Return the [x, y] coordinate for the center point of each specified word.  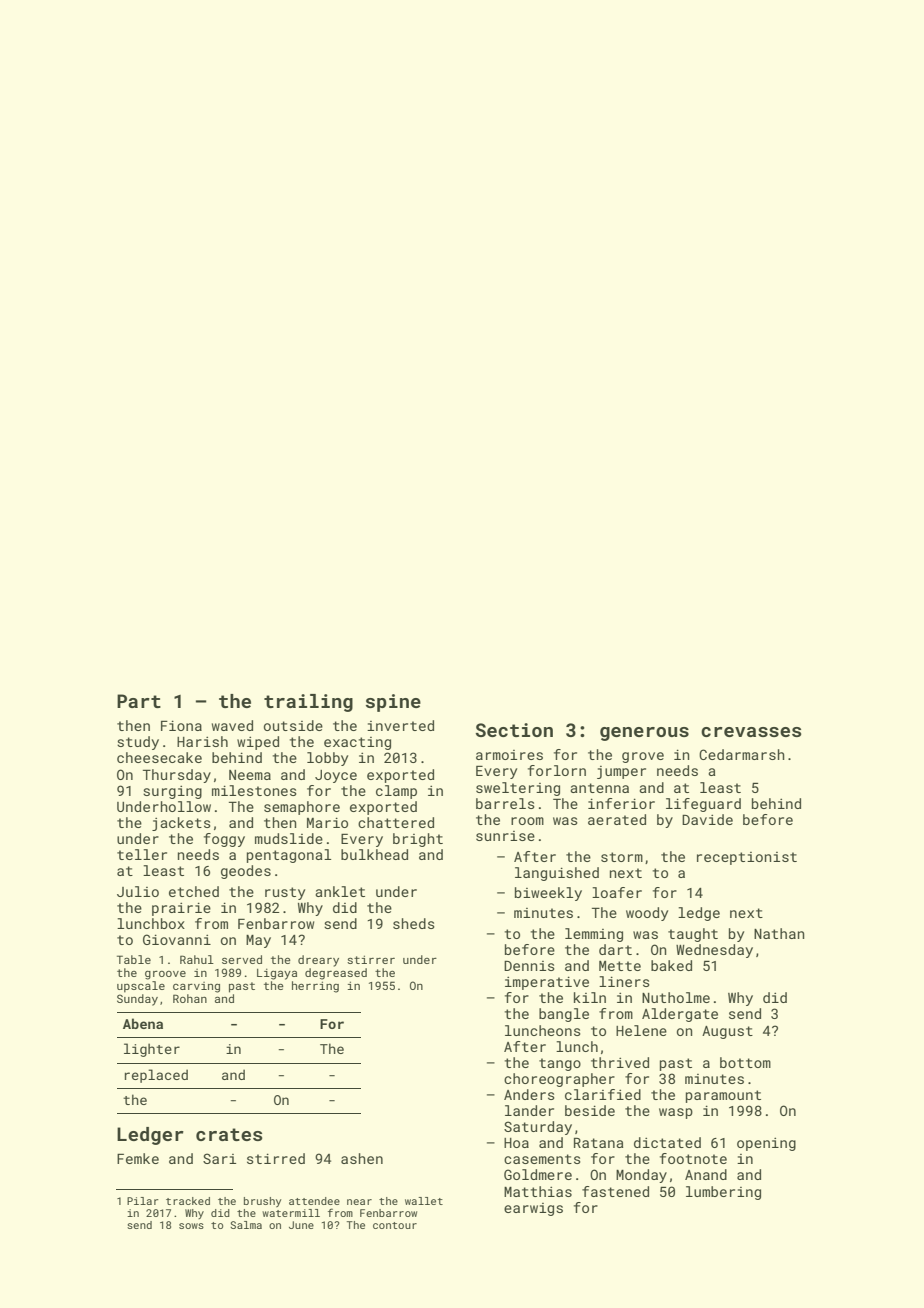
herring [315, 987]
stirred [276, 1158]
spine [393, 703]
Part [139, 701]
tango [560, 1064]
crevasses [751, 732]
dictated [667, 1142]
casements [542, 1159]
